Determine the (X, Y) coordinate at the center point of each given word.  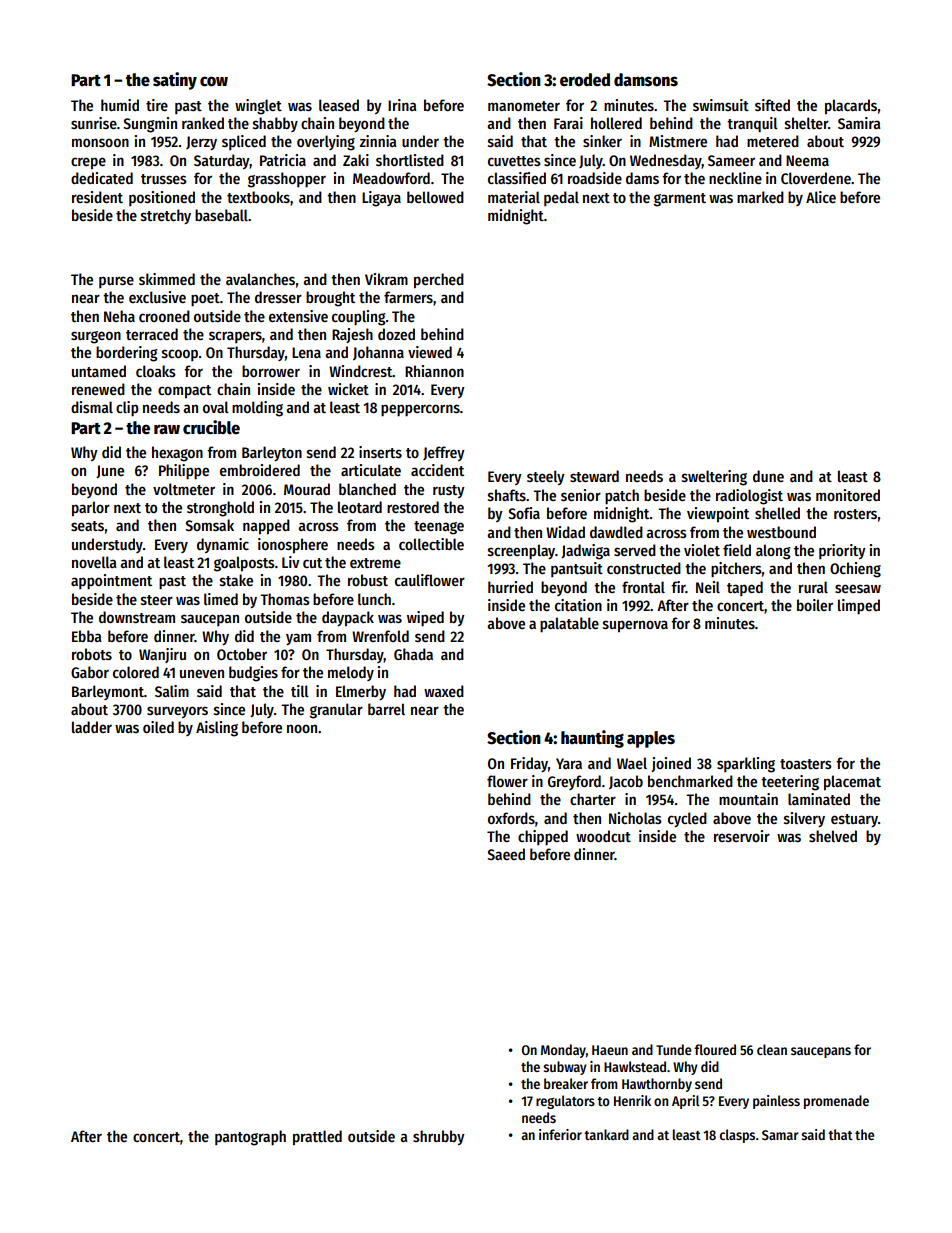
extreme (375, 563)
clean (772, 1049)
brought (330, 299)
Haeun (610, 1050)
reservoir (742, 836)
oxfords (511, 818)
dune (768, 476)
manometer (524, 106)
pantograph (250, 1138)
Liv (290, 562)
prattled (317, 1138)
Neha (119, 316)
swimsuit (721, 105)
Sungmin (150, 125)
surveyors (177, 712)
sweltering (714, 478)
